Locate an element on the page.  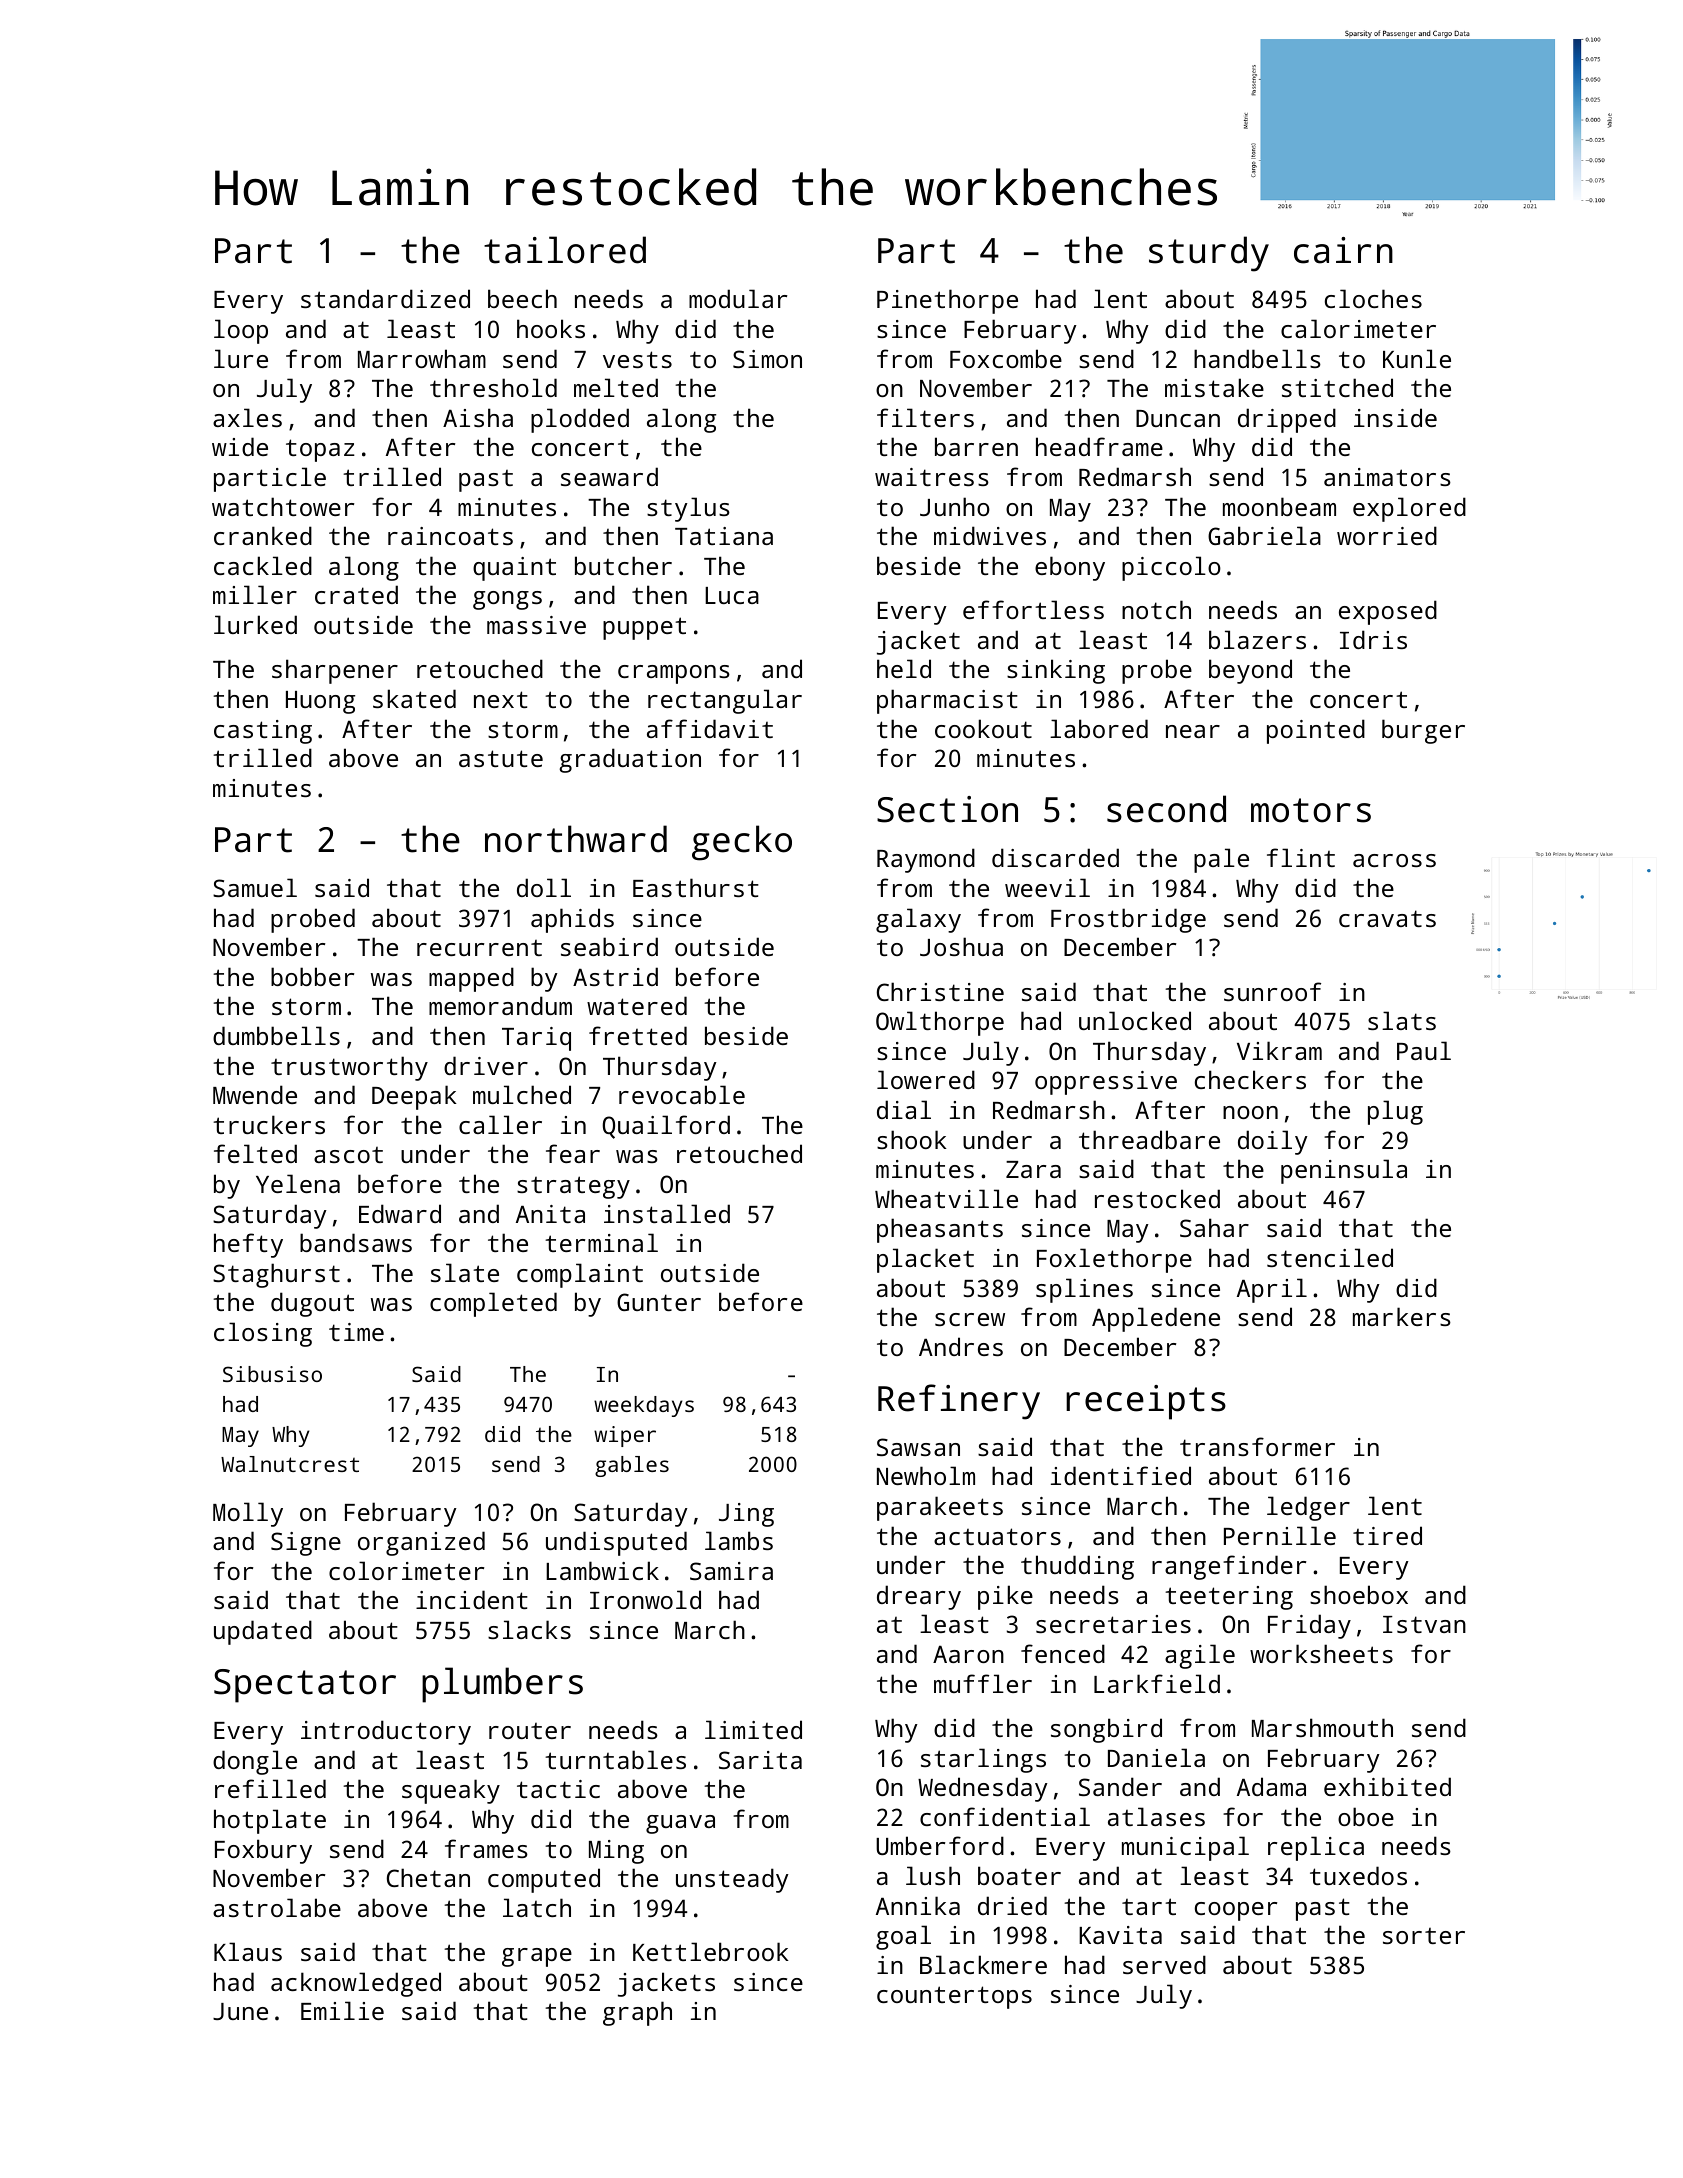
modular is located at coordinates (738, 298).
